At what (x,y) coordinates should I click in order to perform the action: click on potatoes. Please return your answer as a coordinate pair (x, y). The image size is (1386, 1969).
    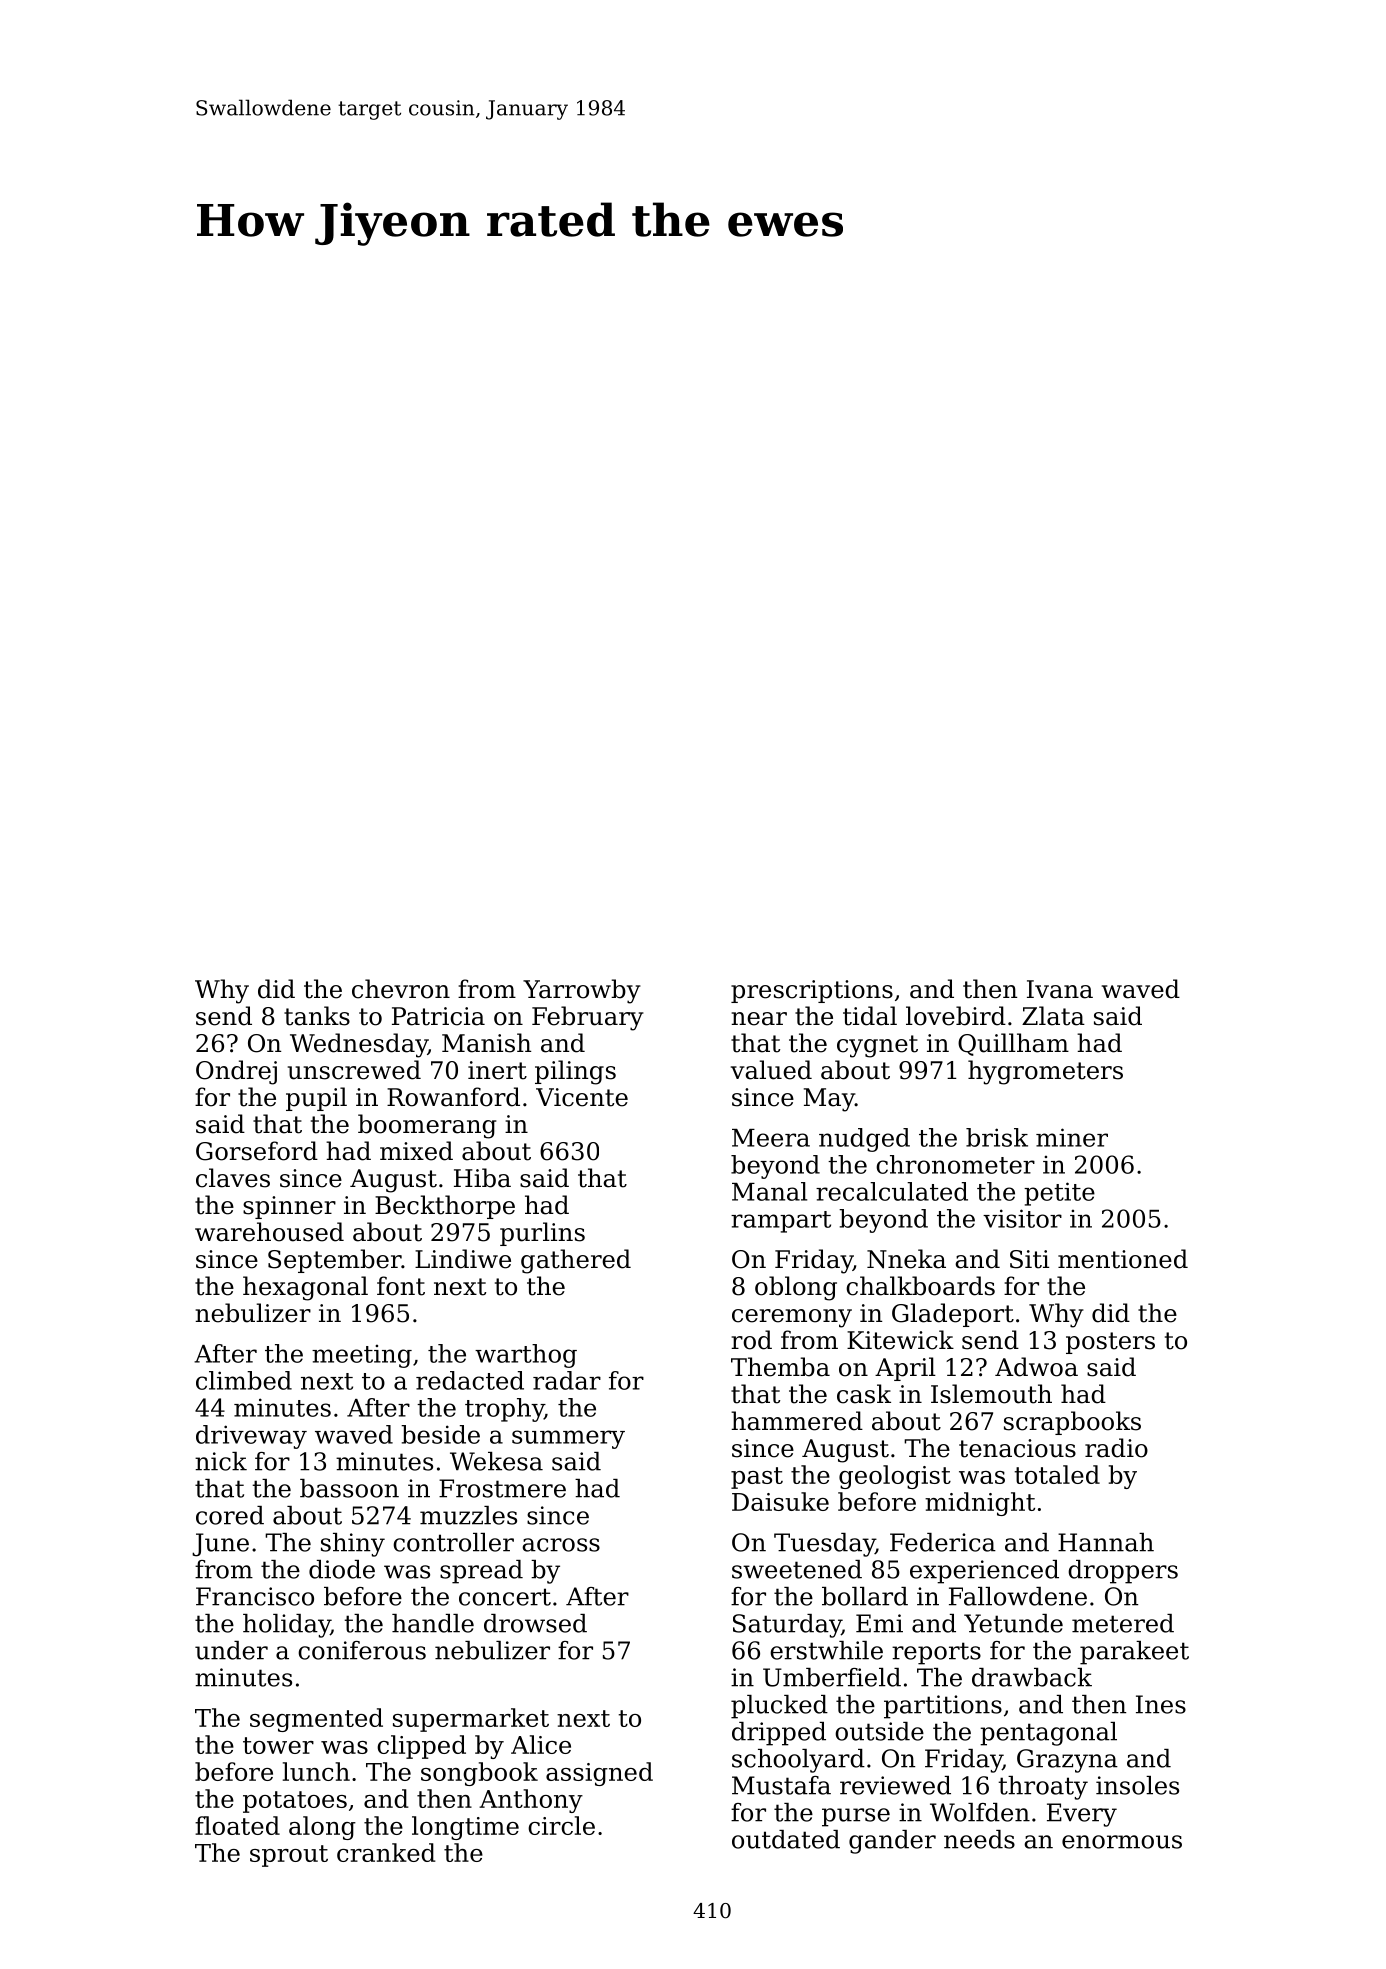
    Looking at the image, I should click on (295, 1802).
